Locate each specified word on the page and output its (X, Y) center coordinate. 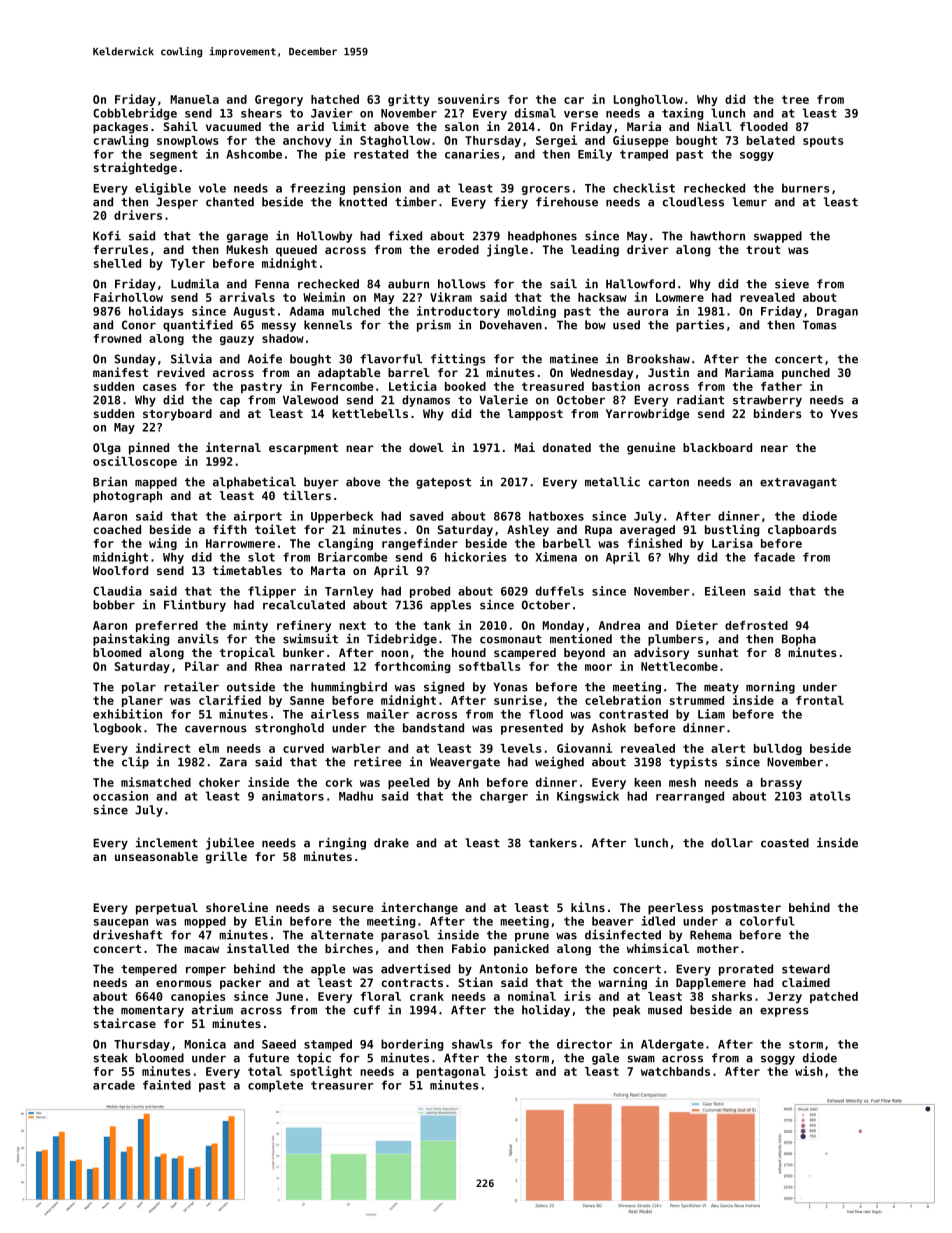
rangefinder (420, 544)
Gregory (279, 100)
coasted (785, 843)
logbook (117, 729)
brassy (781, 783)
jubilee (230, 844)
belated (771, 140)
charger (504, 797)
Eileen (725, 591)
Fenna (272, 284)
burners (806, 188)
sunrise (518, 700)
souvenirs (469, 99)
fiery (511, 203)
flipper (272, 592)
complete (275, 1086)
